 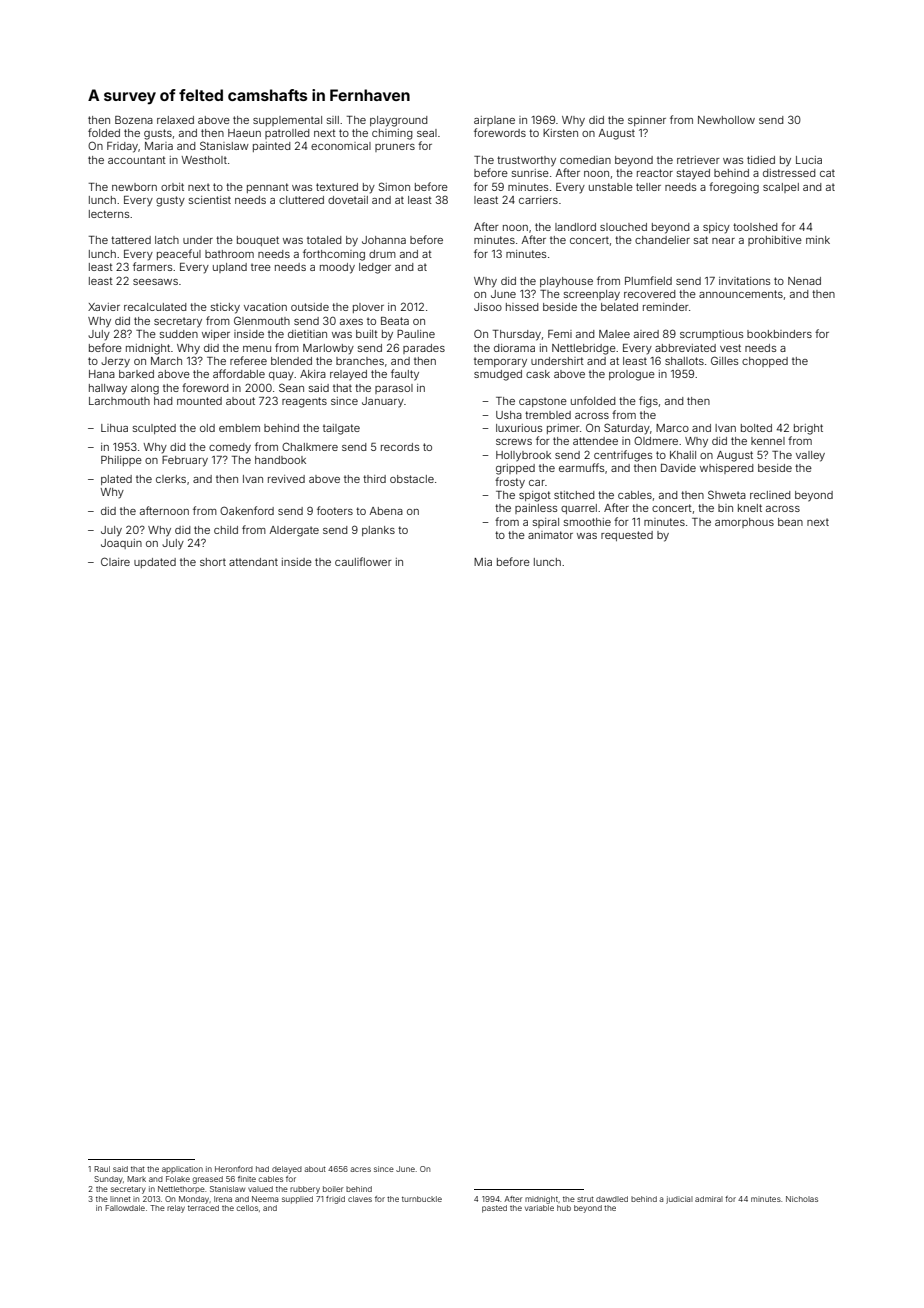 I want to click on lecterns, so click(x=109, y=214).
